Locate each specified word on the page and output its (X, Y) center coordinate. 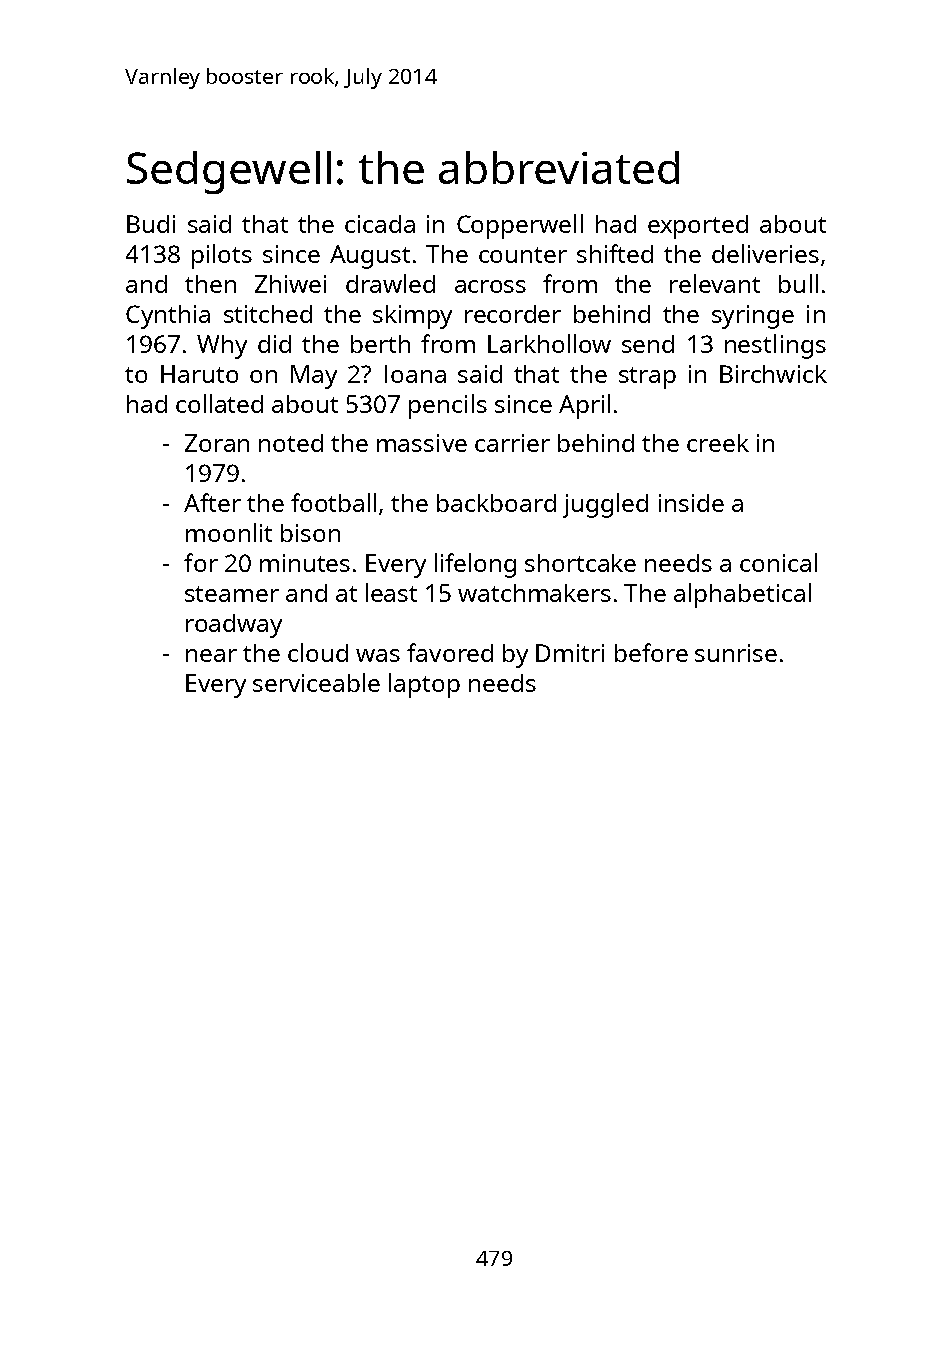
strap (647, 378)
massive (422, 443)
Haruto (199, 374)
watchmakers (534, 593)
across (490, 286)
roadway (234, 626)
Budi (151, 224)
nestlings (775, 346)
